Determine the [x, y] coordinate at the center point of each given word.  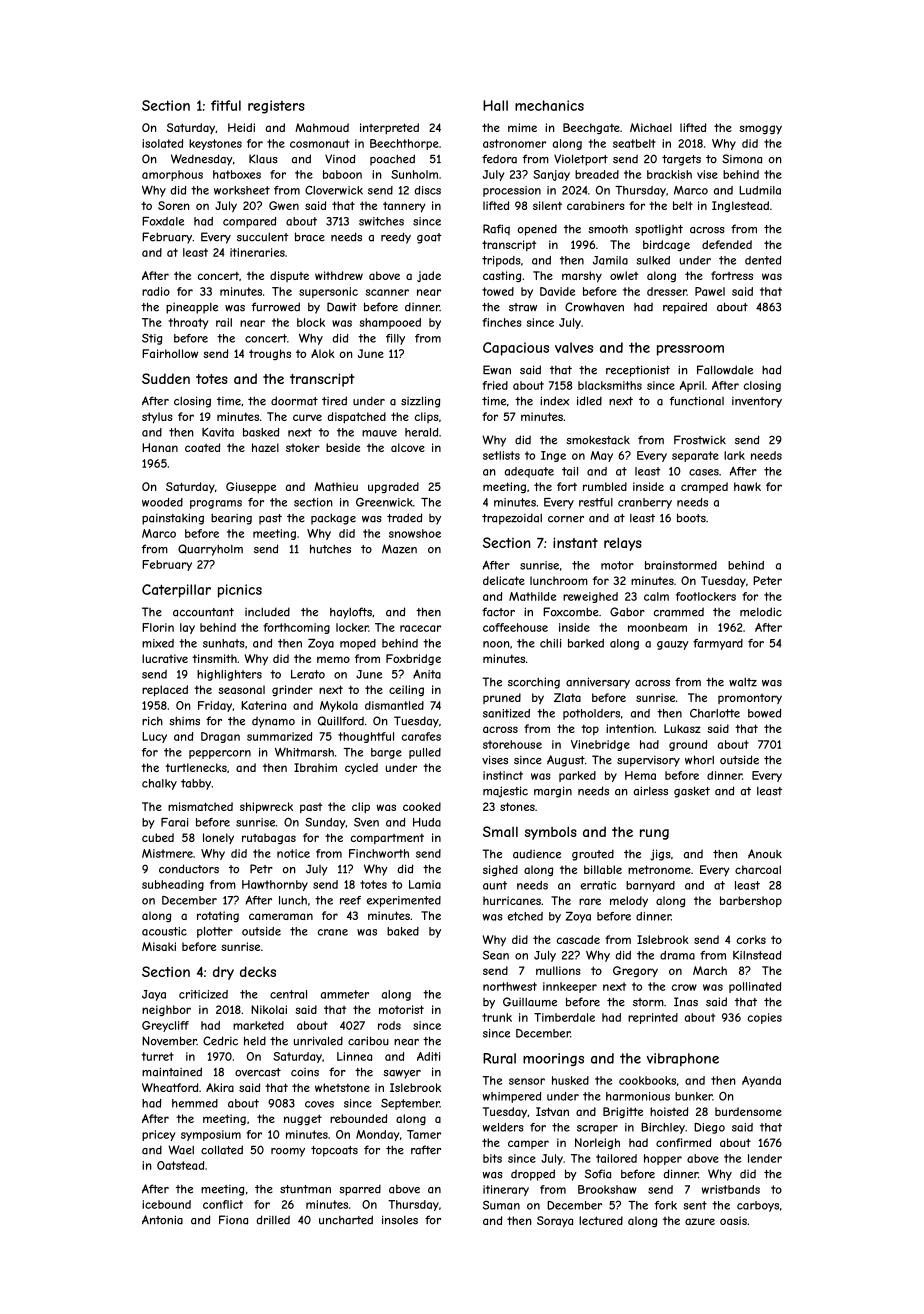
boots [691, 518]
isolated [162, 143]
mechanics [549, 105]
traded [404, 518]
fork [666, 1205]
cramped [704, 487]
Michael [651, 127]
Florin [158, 627]
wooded [162, 502]
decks [258, 971]
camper [528, 1144]
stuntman [305, 1189]
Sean [496, 955]
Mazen [399, 549]
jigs [660, 855]
